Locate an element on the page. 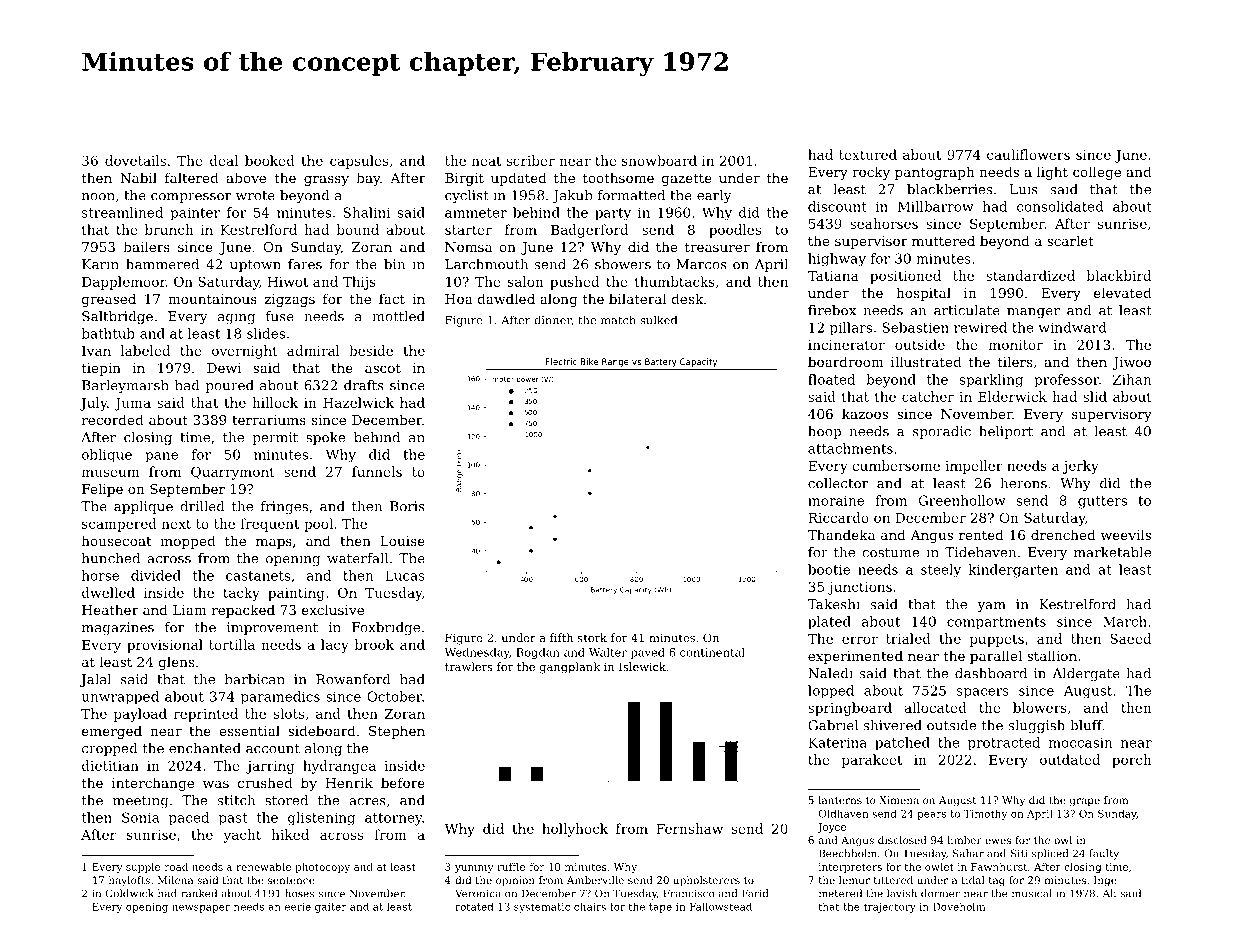  Boris is located at coordinates (407, 506).
